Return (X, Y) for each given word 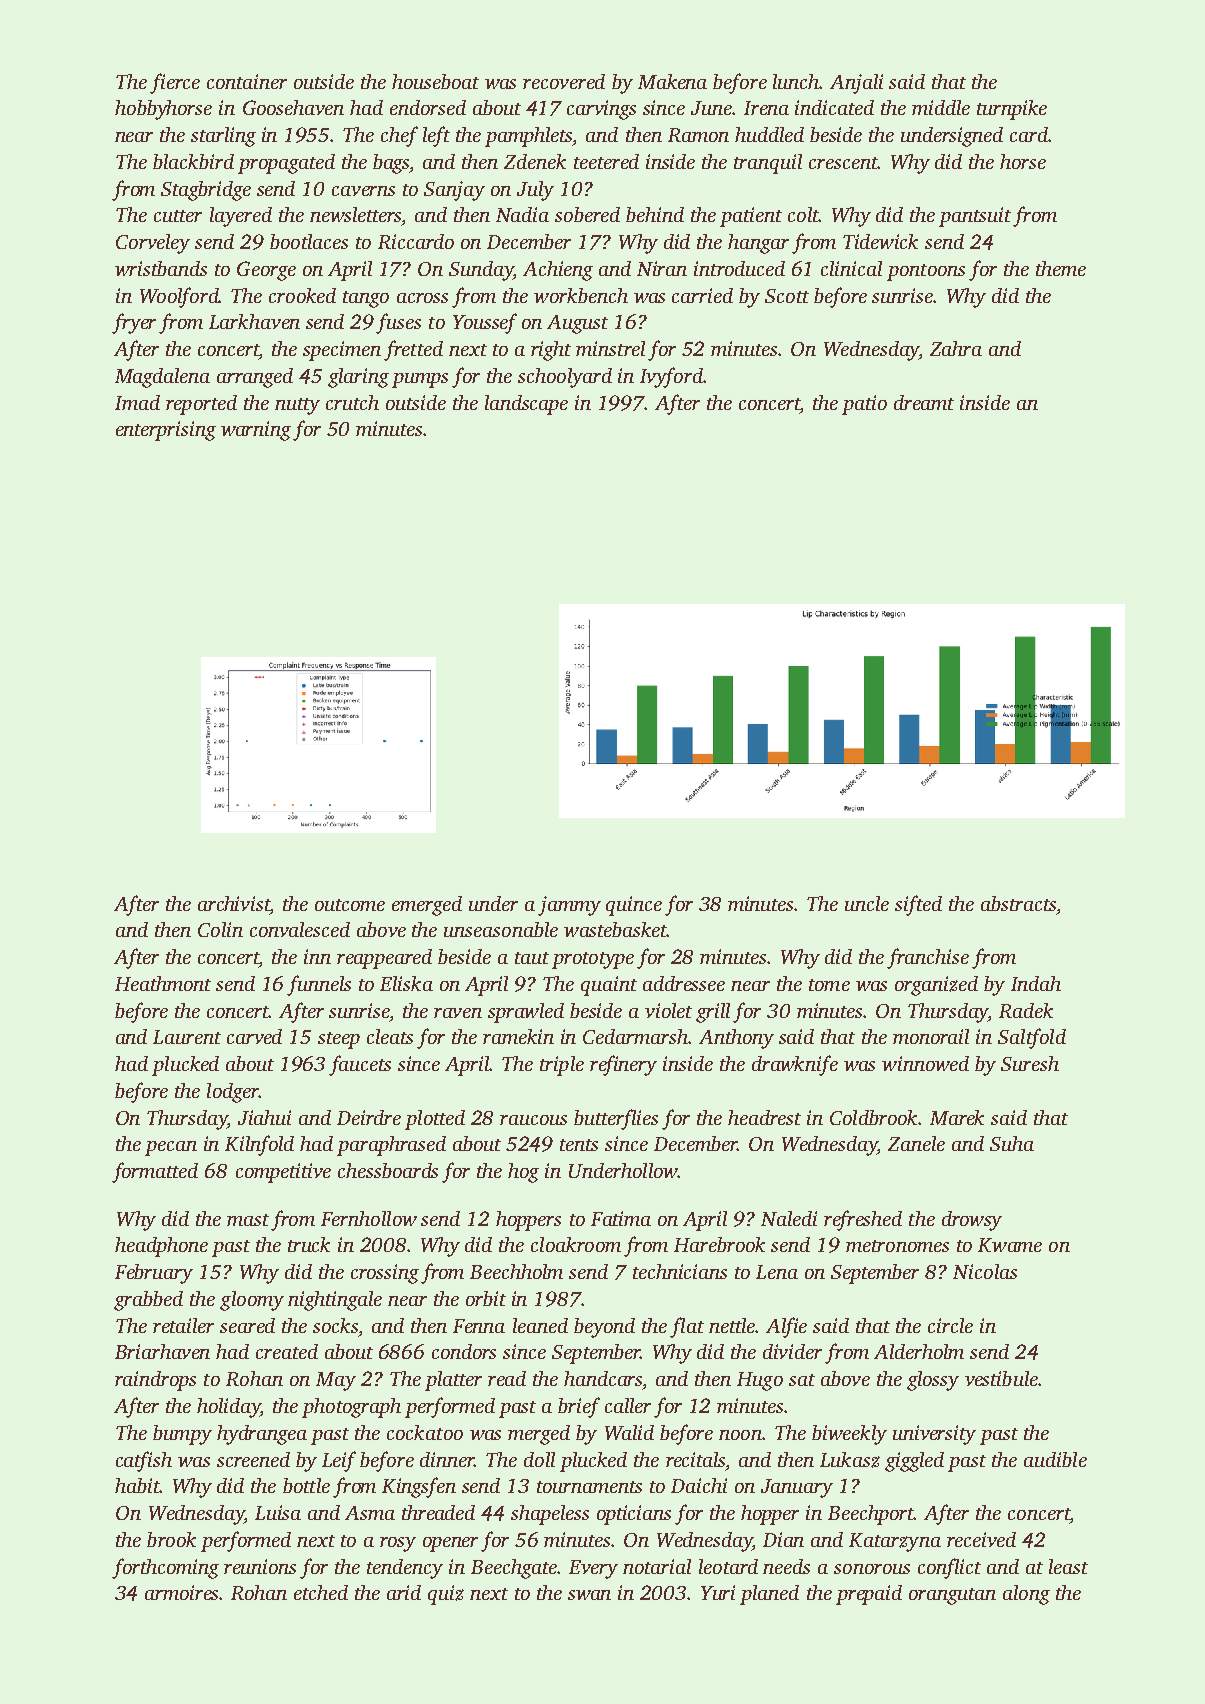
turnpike (1012, 110)
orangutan (952, 1596)
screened (253, 1459)
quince (634, 906)
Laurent (187, 1037)
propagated (286, 164)
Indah (1036, 983)
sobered (587, 214)
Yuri (718, 1592)
